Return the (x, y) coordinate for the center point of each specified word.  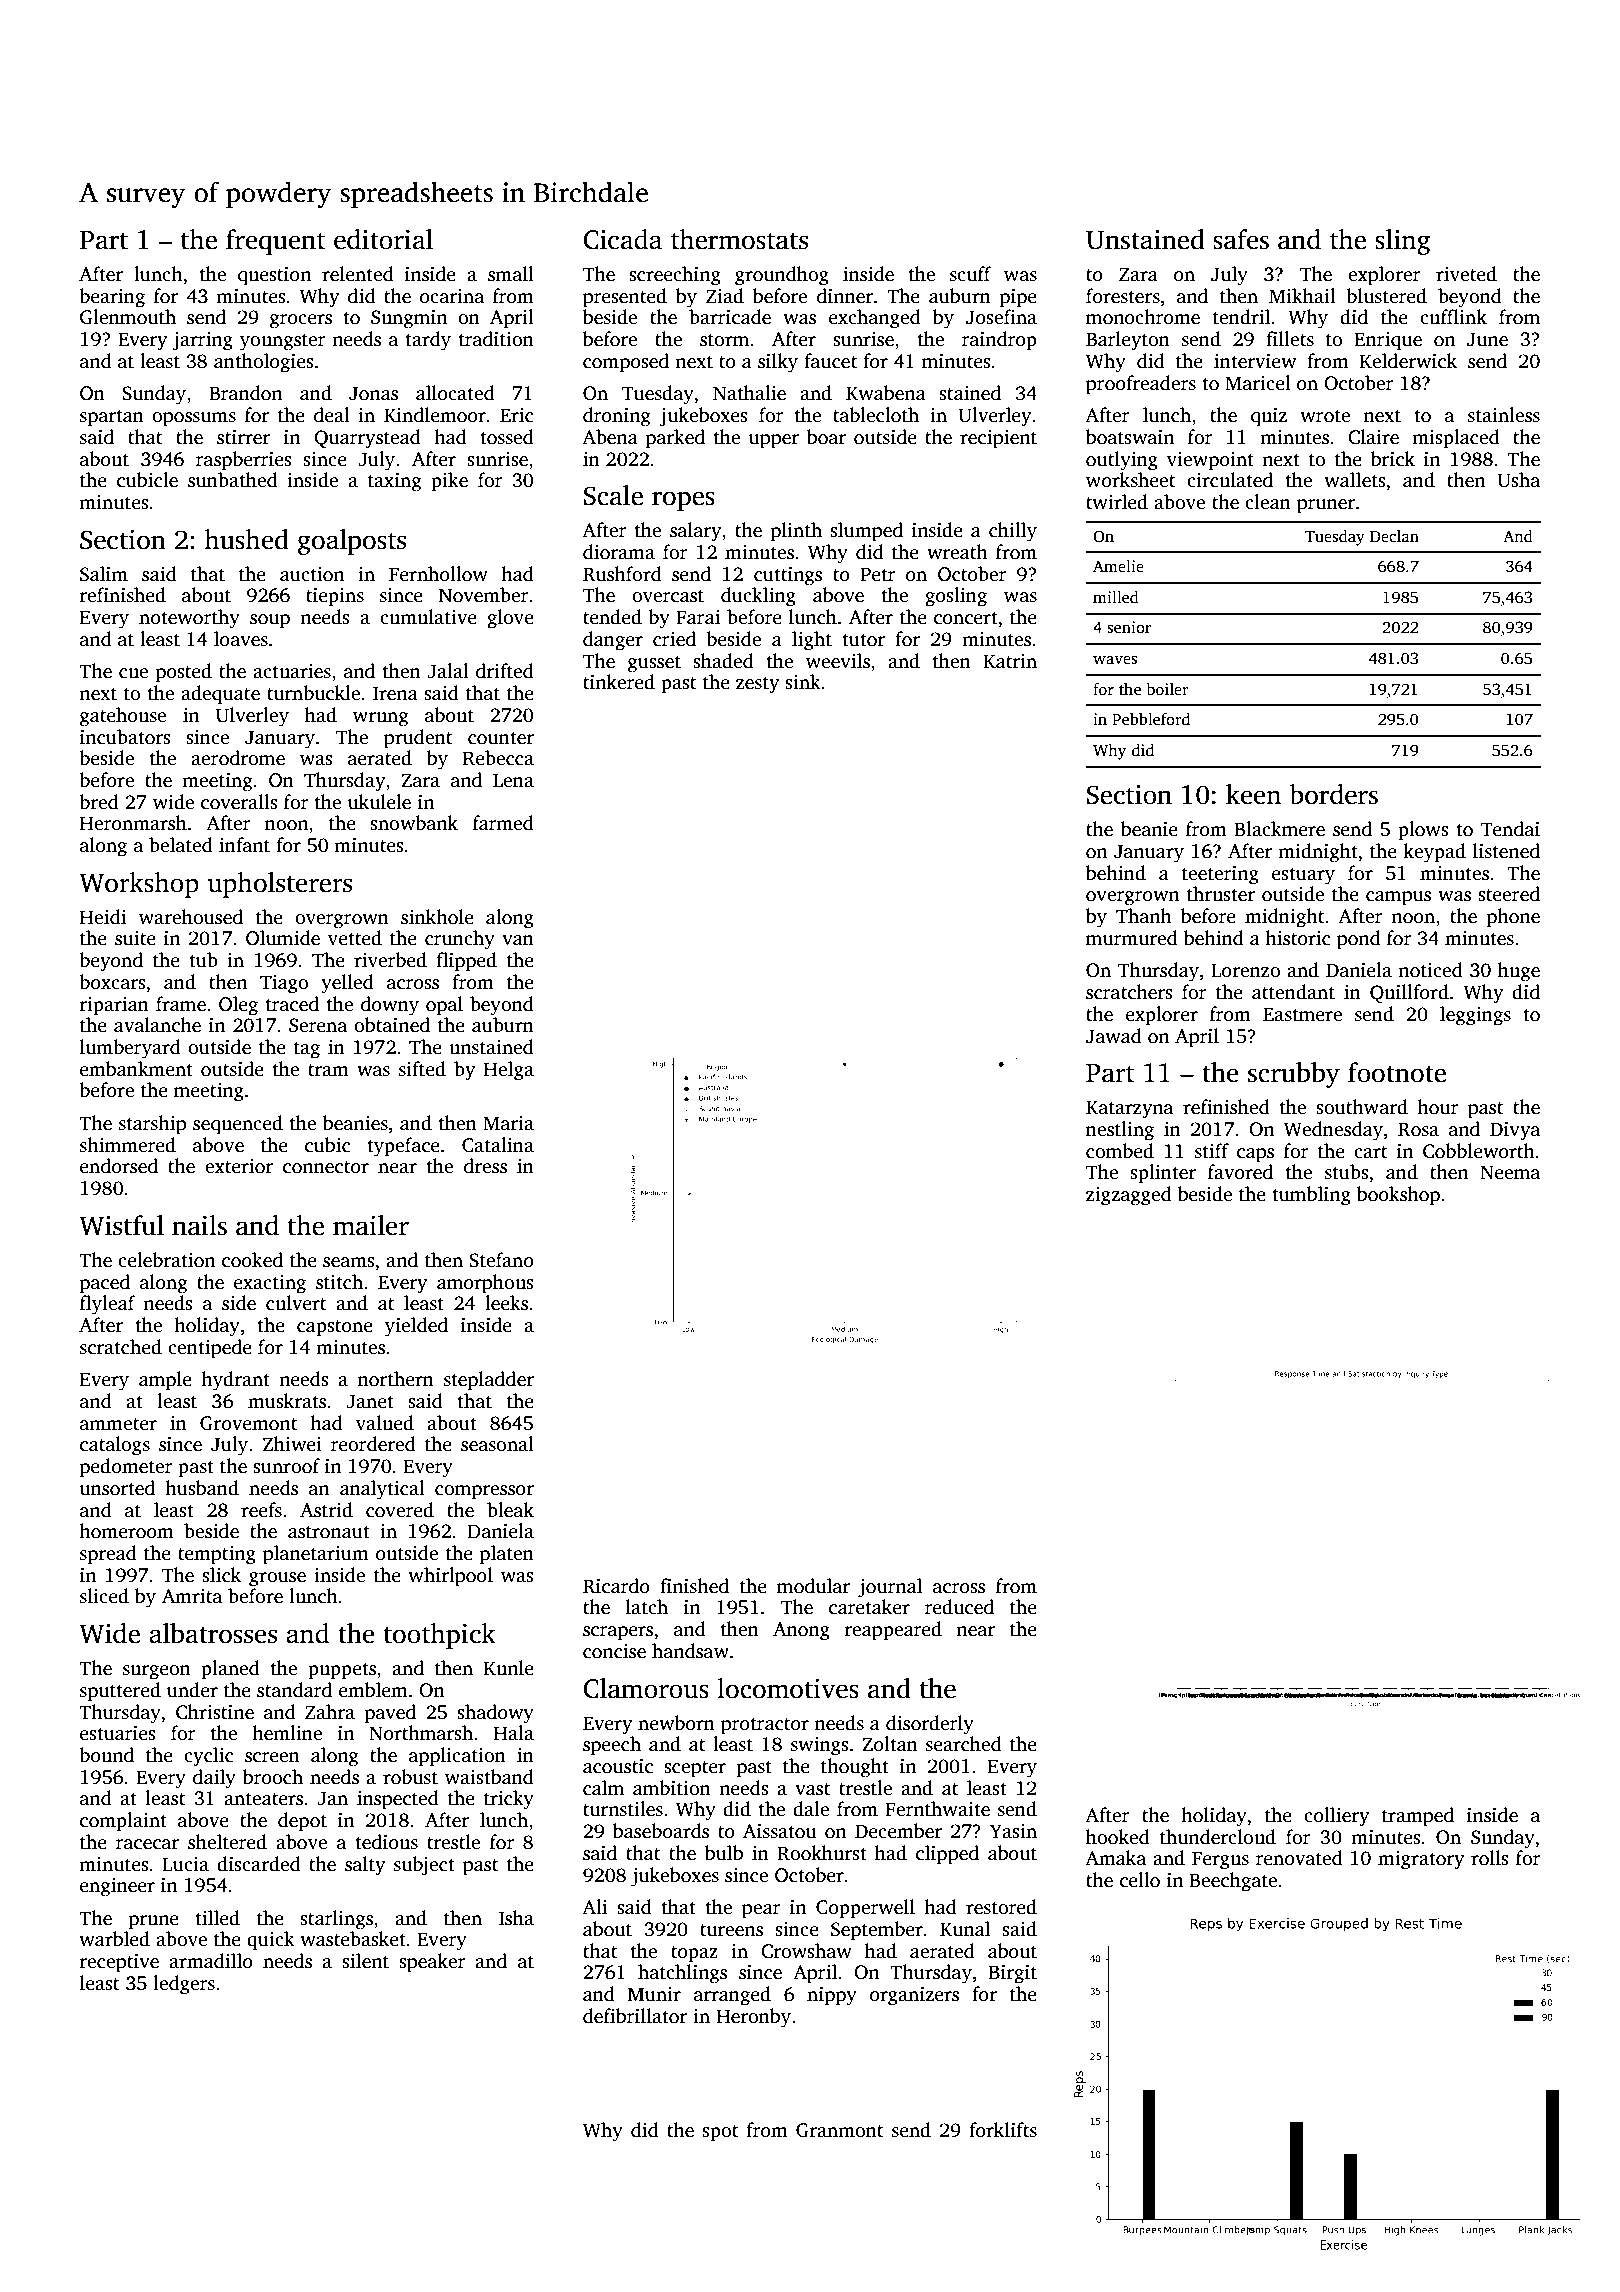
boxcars (112, 982)
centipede (210, 1349)
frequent (275, 242)
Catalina (498, 1145)
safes (1241, 239)
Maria (508, 1123)
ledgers (184, 1985)
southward (1362, 1107)
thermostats (739, 239)
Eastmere (1302, 1014)
